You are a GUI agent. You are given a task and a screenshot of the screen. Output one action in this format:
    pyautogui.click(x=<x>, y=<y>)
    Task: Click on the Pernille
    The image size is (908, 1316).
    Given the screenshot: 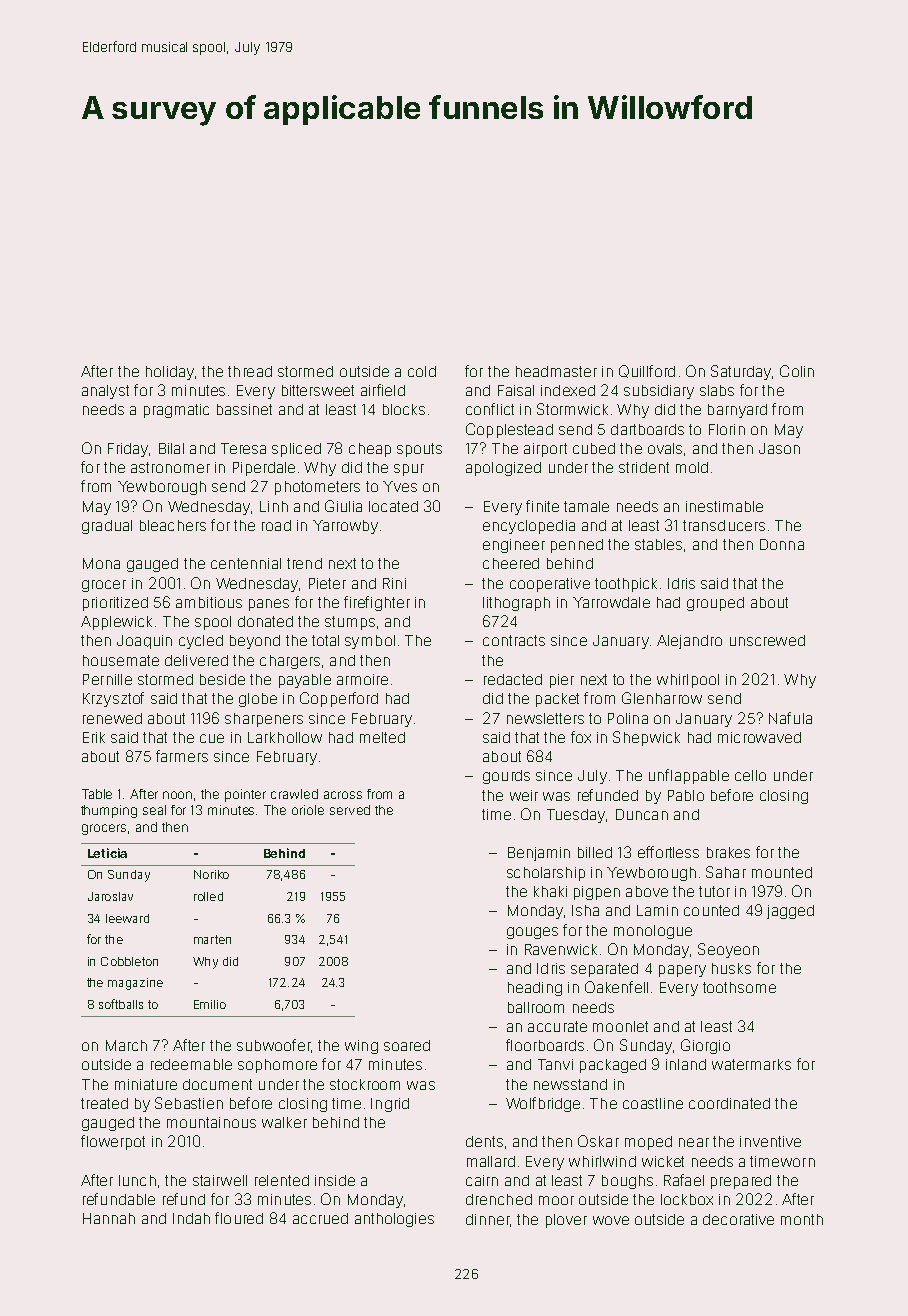 What is the action you would take?
    pyautogui.click(x=107, y=679)
